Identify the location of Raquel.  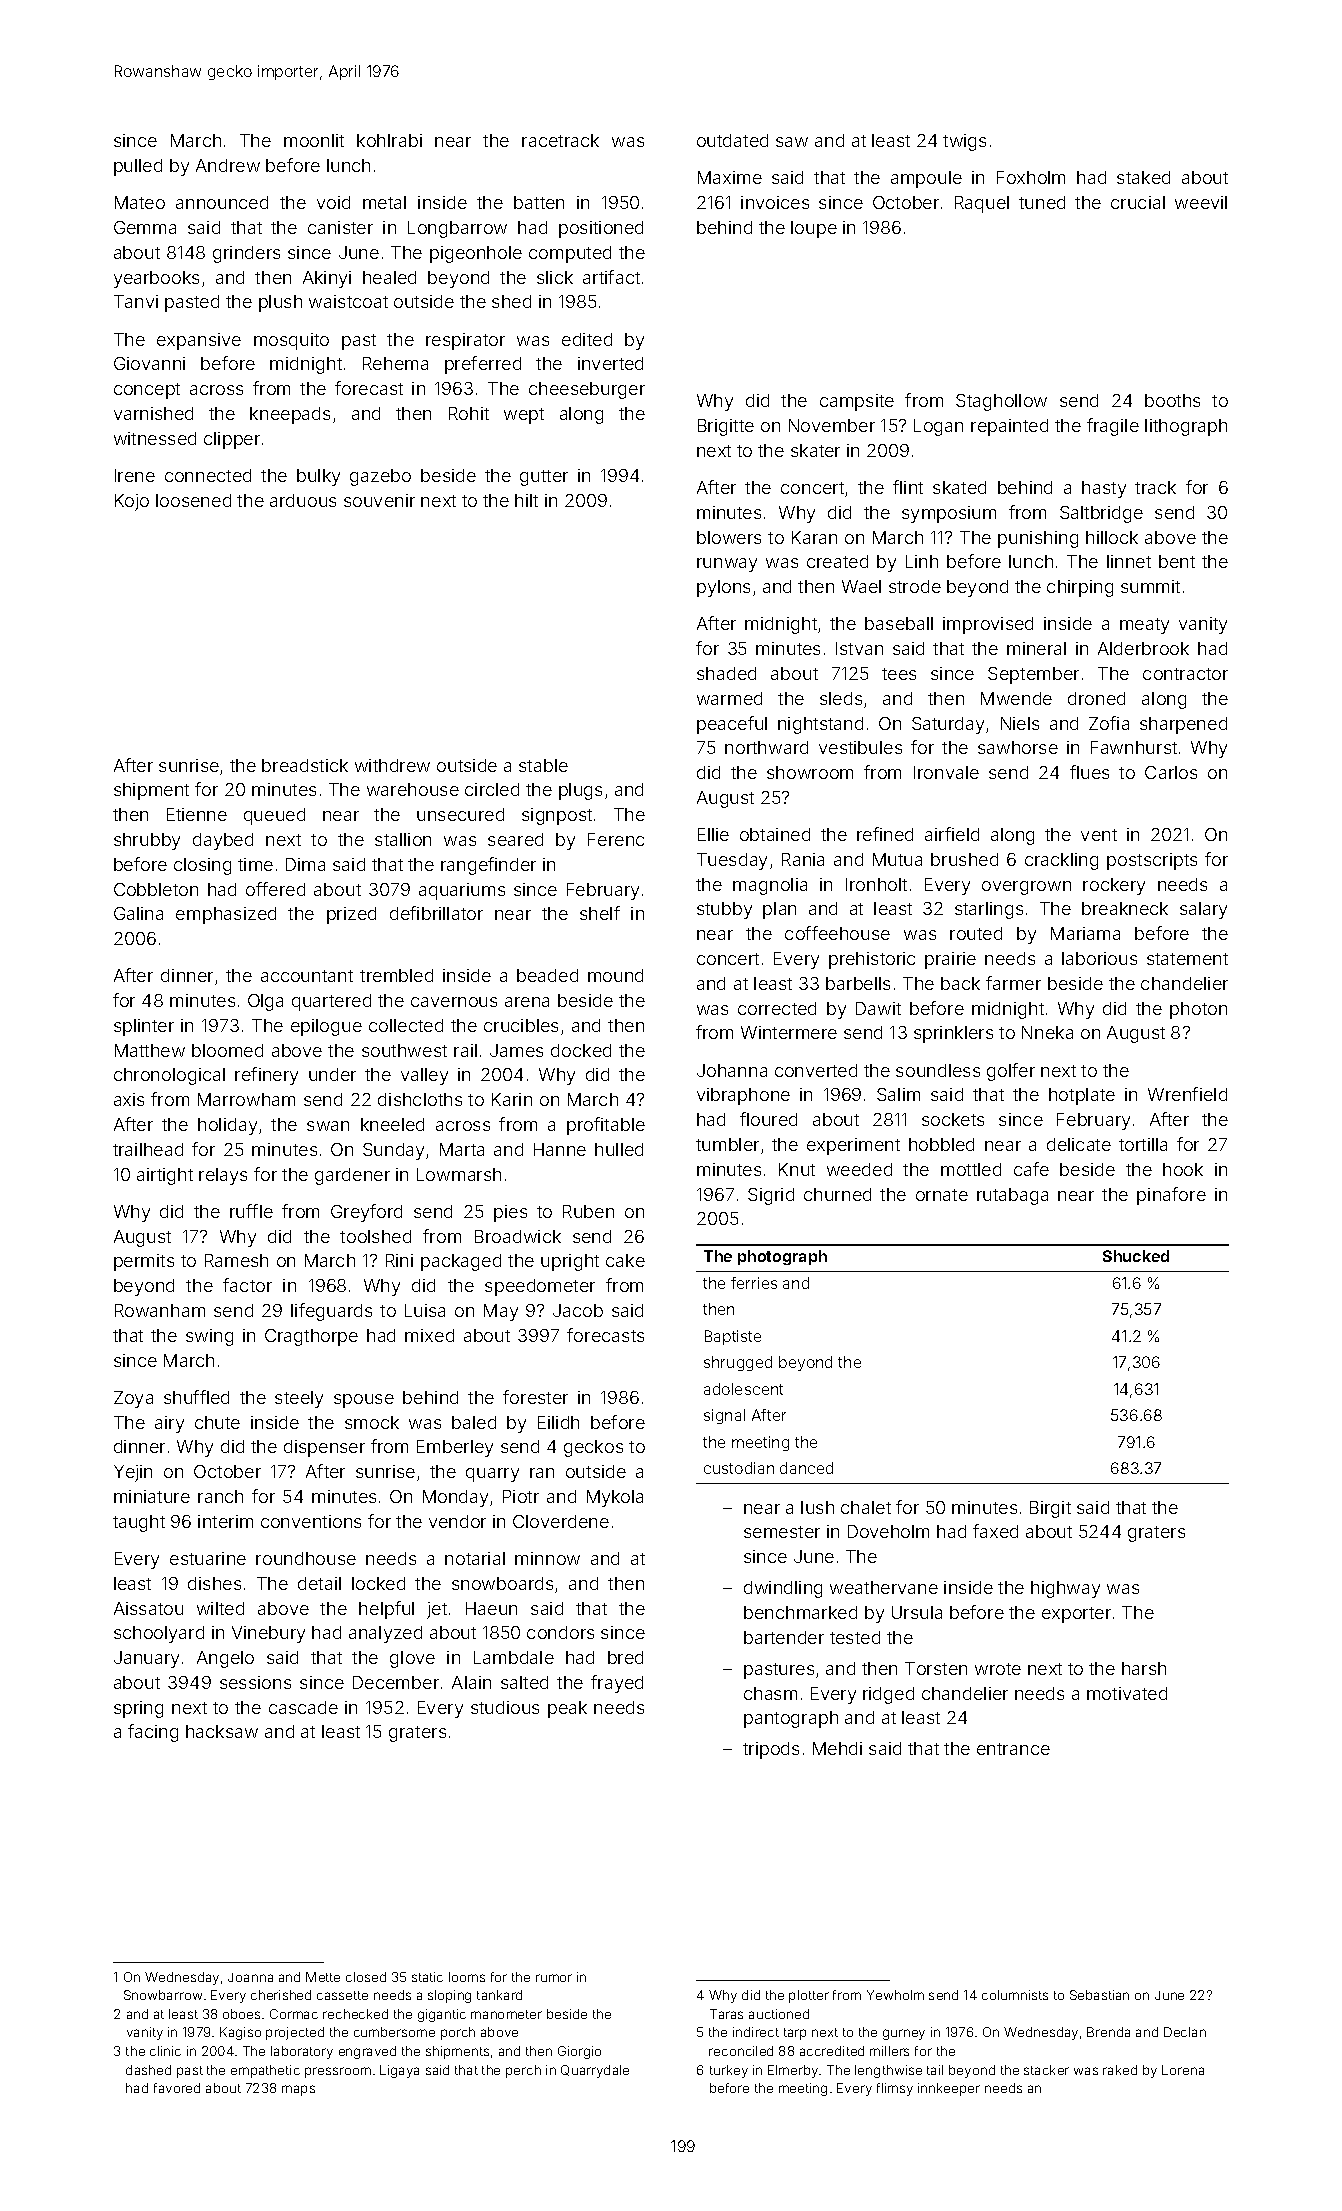
(982, 204).
